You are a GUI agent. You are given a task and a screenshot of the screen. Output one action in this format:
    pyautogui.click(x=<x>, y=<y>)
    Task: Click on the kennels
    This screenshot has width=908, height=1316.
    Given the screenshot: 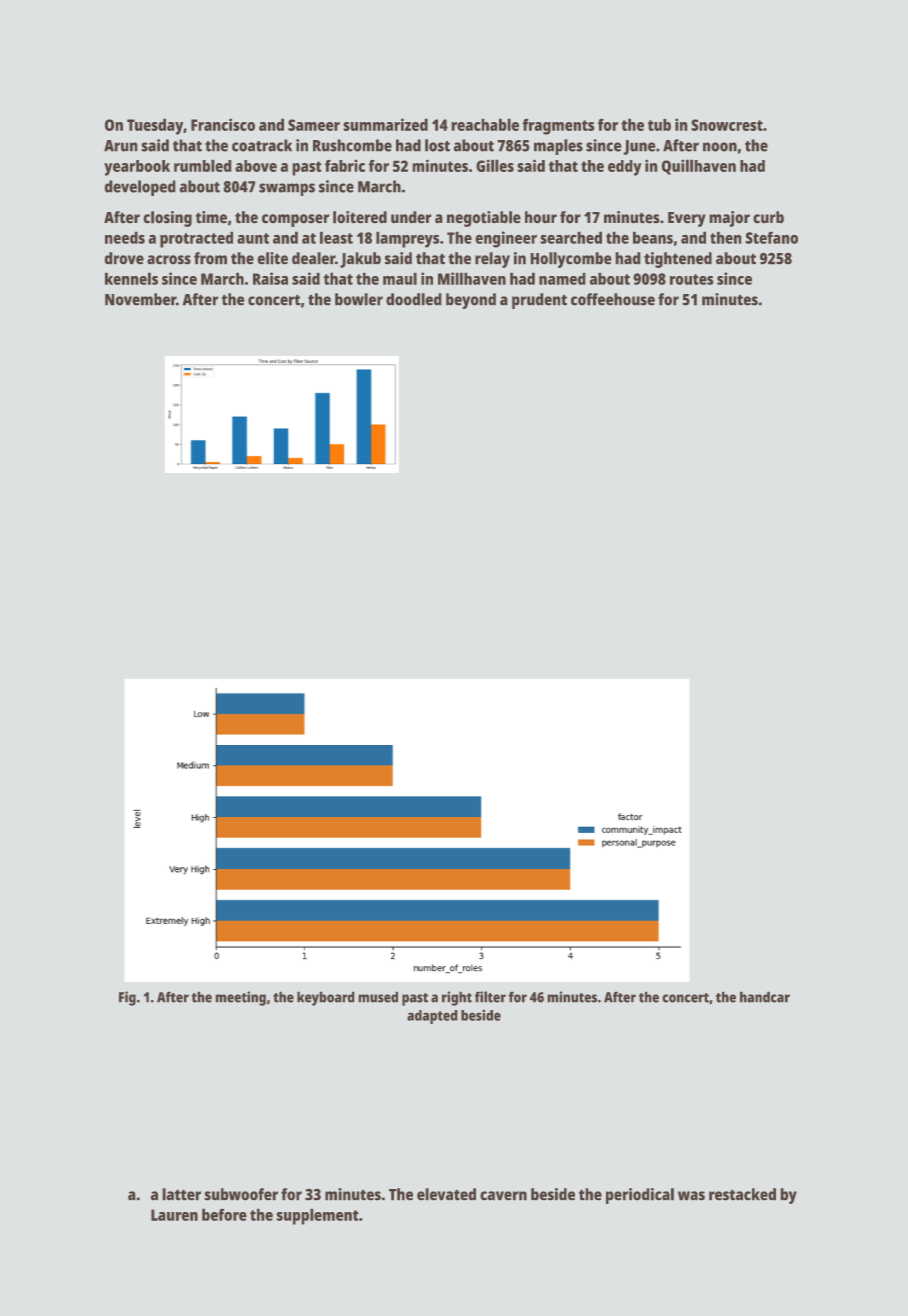 What is the action you would take?
    pyautogui.click(x=131, y=278)
